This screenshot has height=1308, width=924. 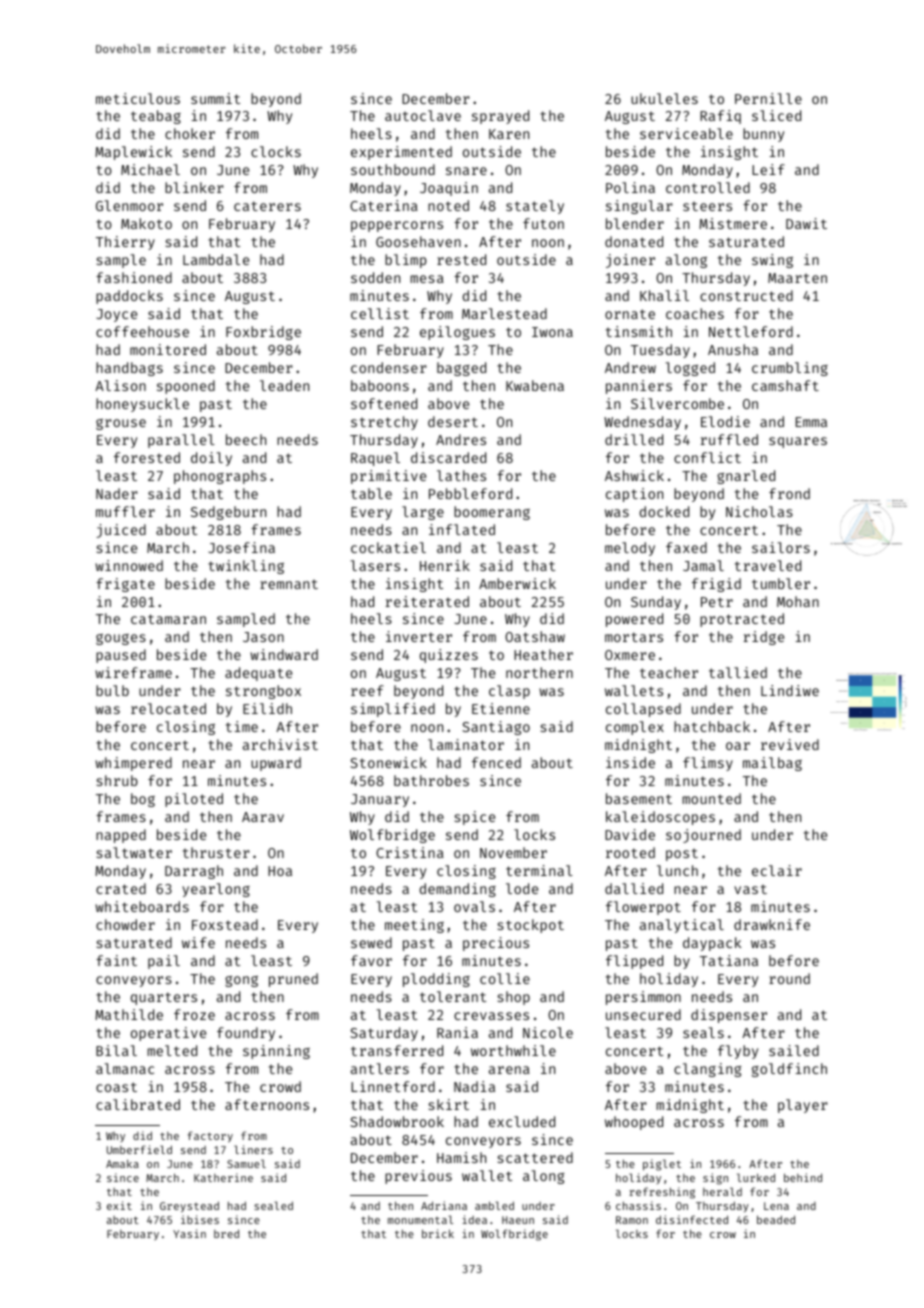 What do you see at coordinates (639, 331) in the screenshot?
I see `tinsmith` at bounding box center [639, 331].
